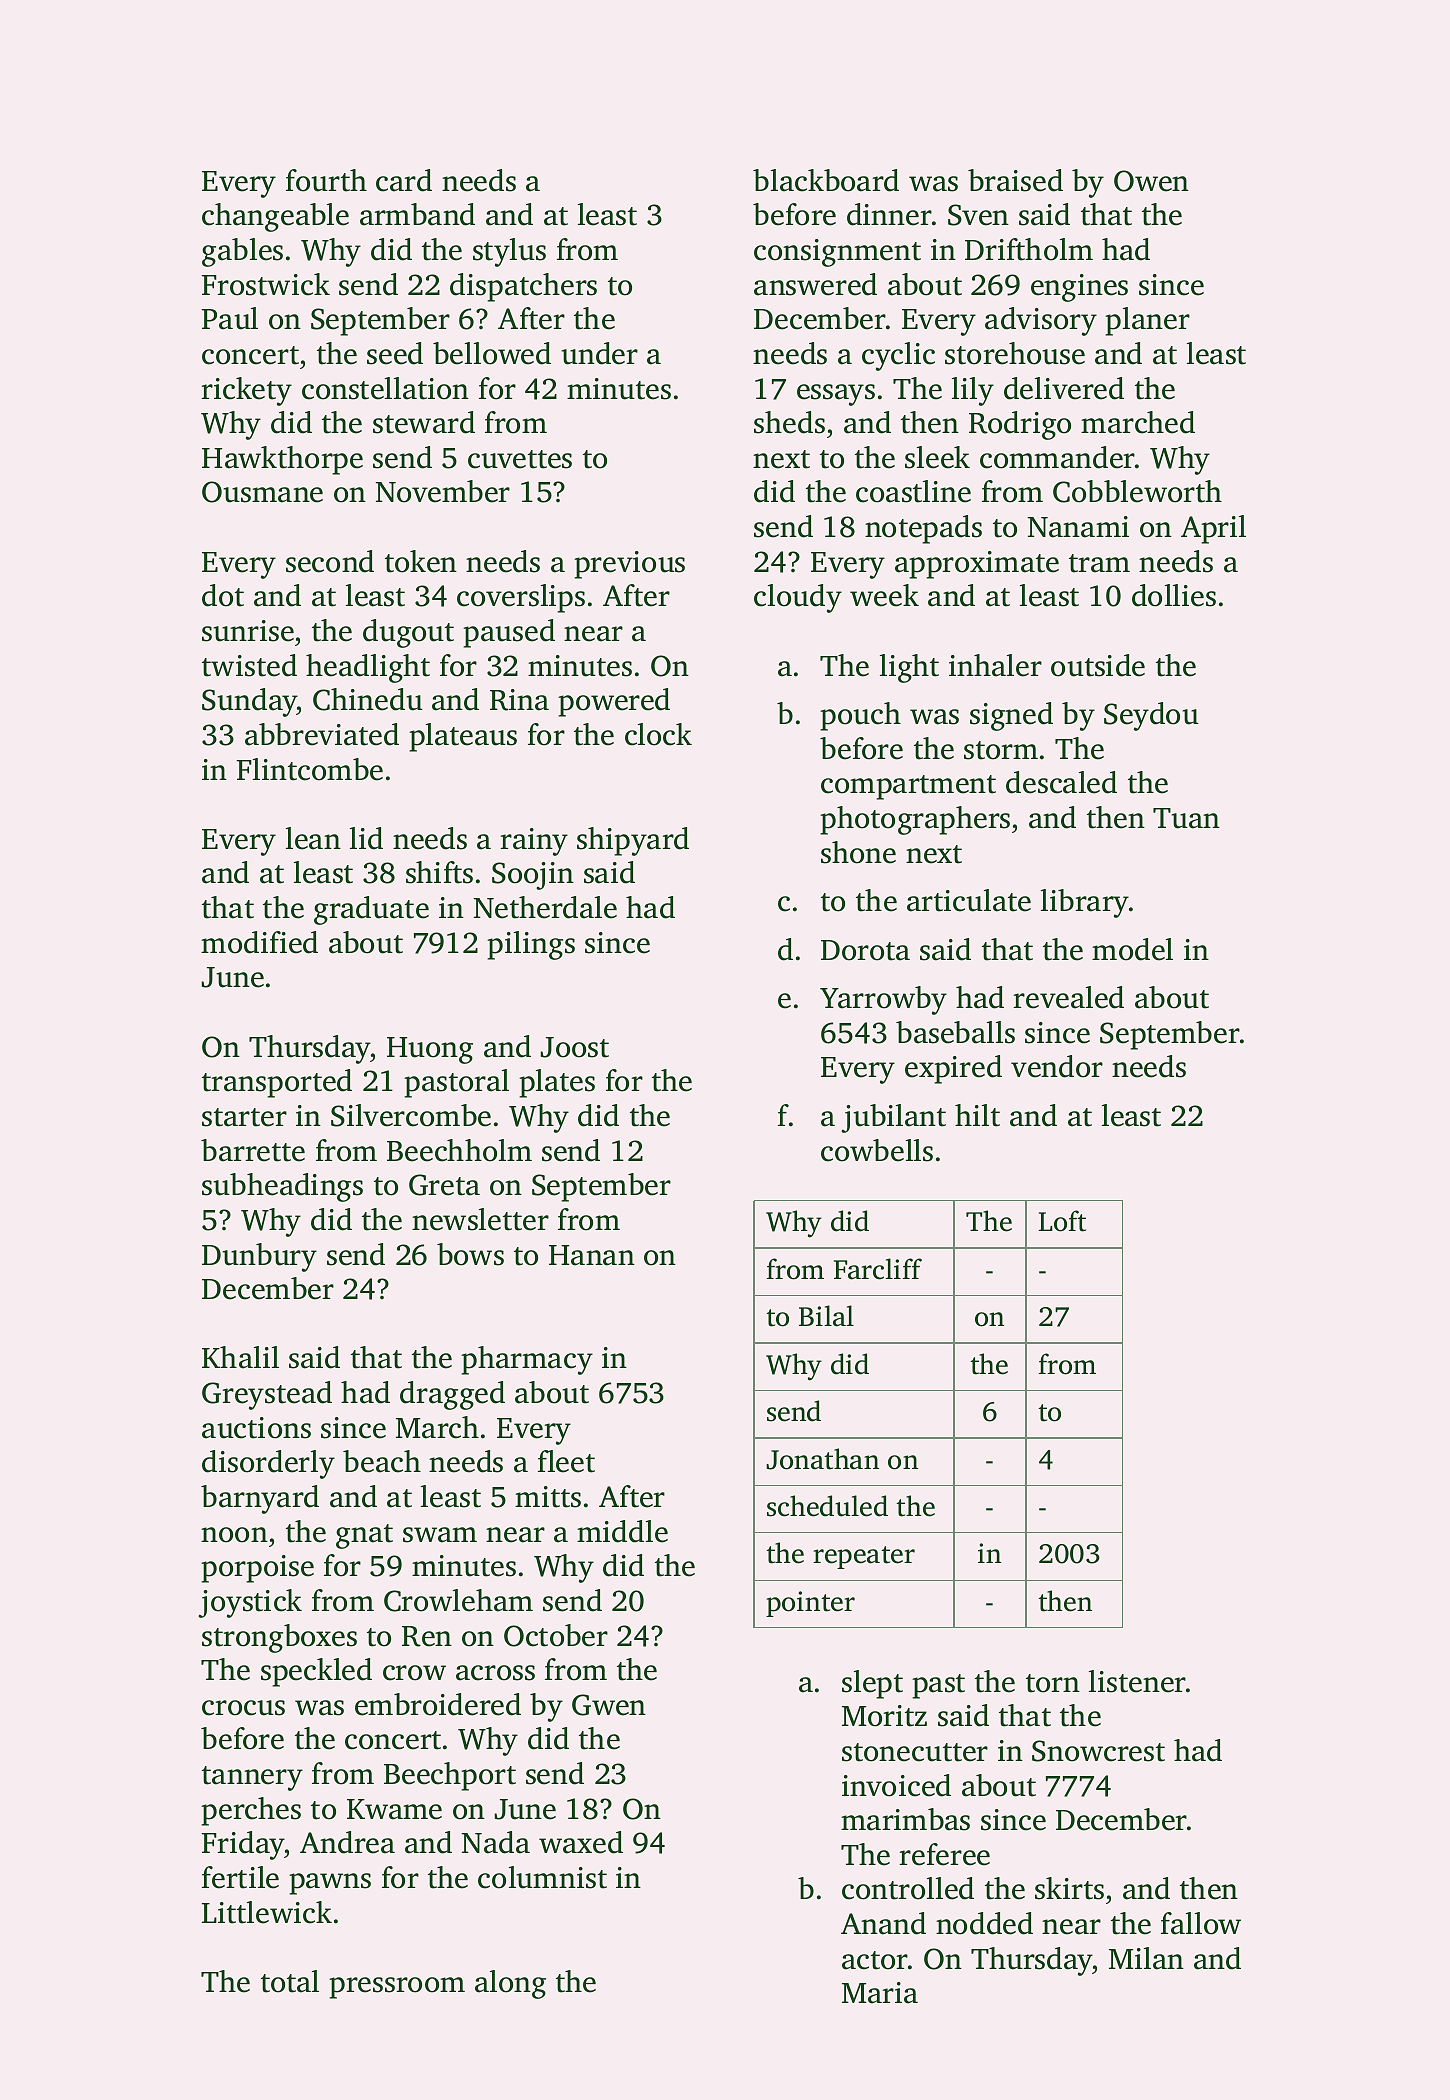  I want to click on stylus, so click(509, 252).
